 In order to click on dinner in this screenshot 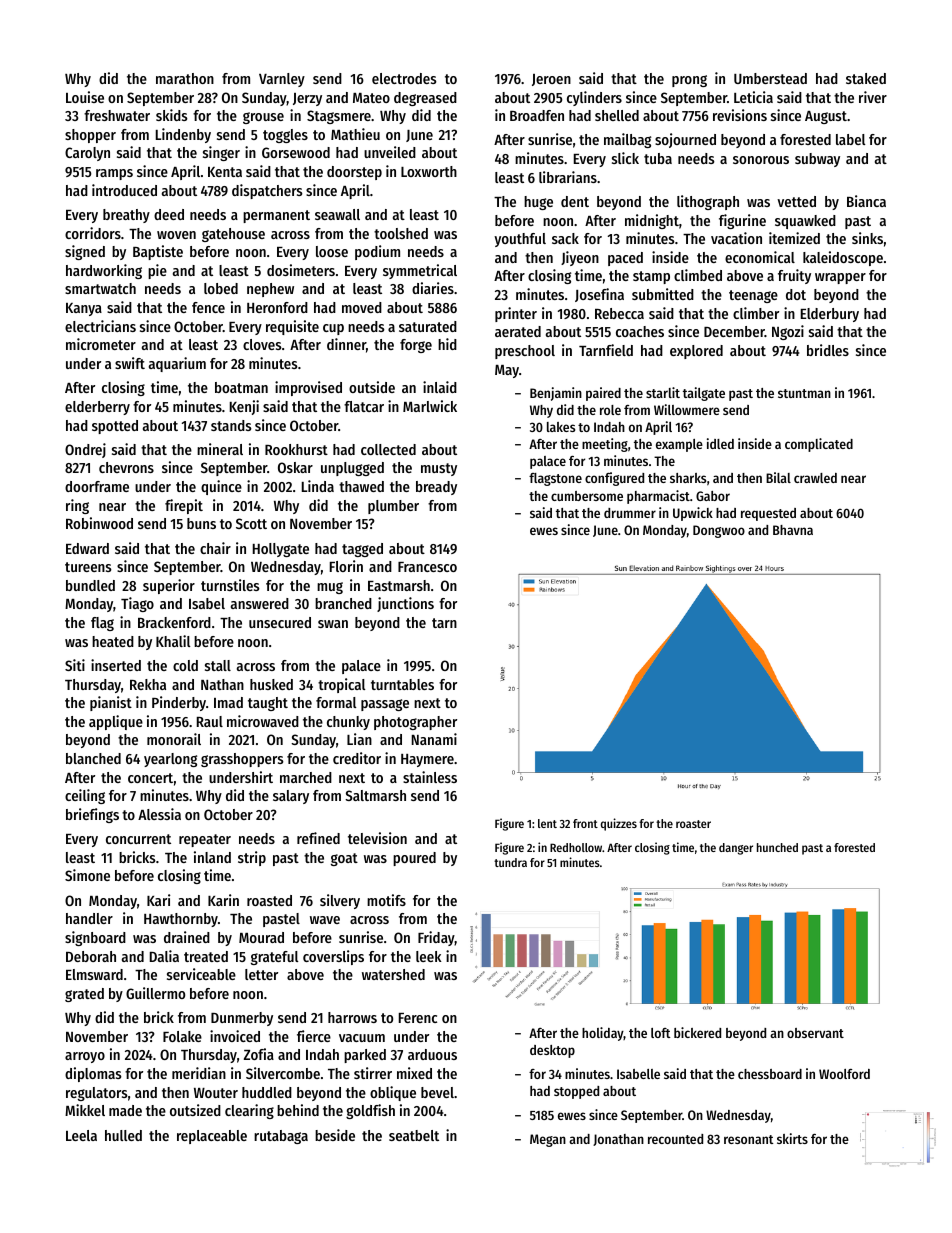, I will do `click(346, 344)`.
